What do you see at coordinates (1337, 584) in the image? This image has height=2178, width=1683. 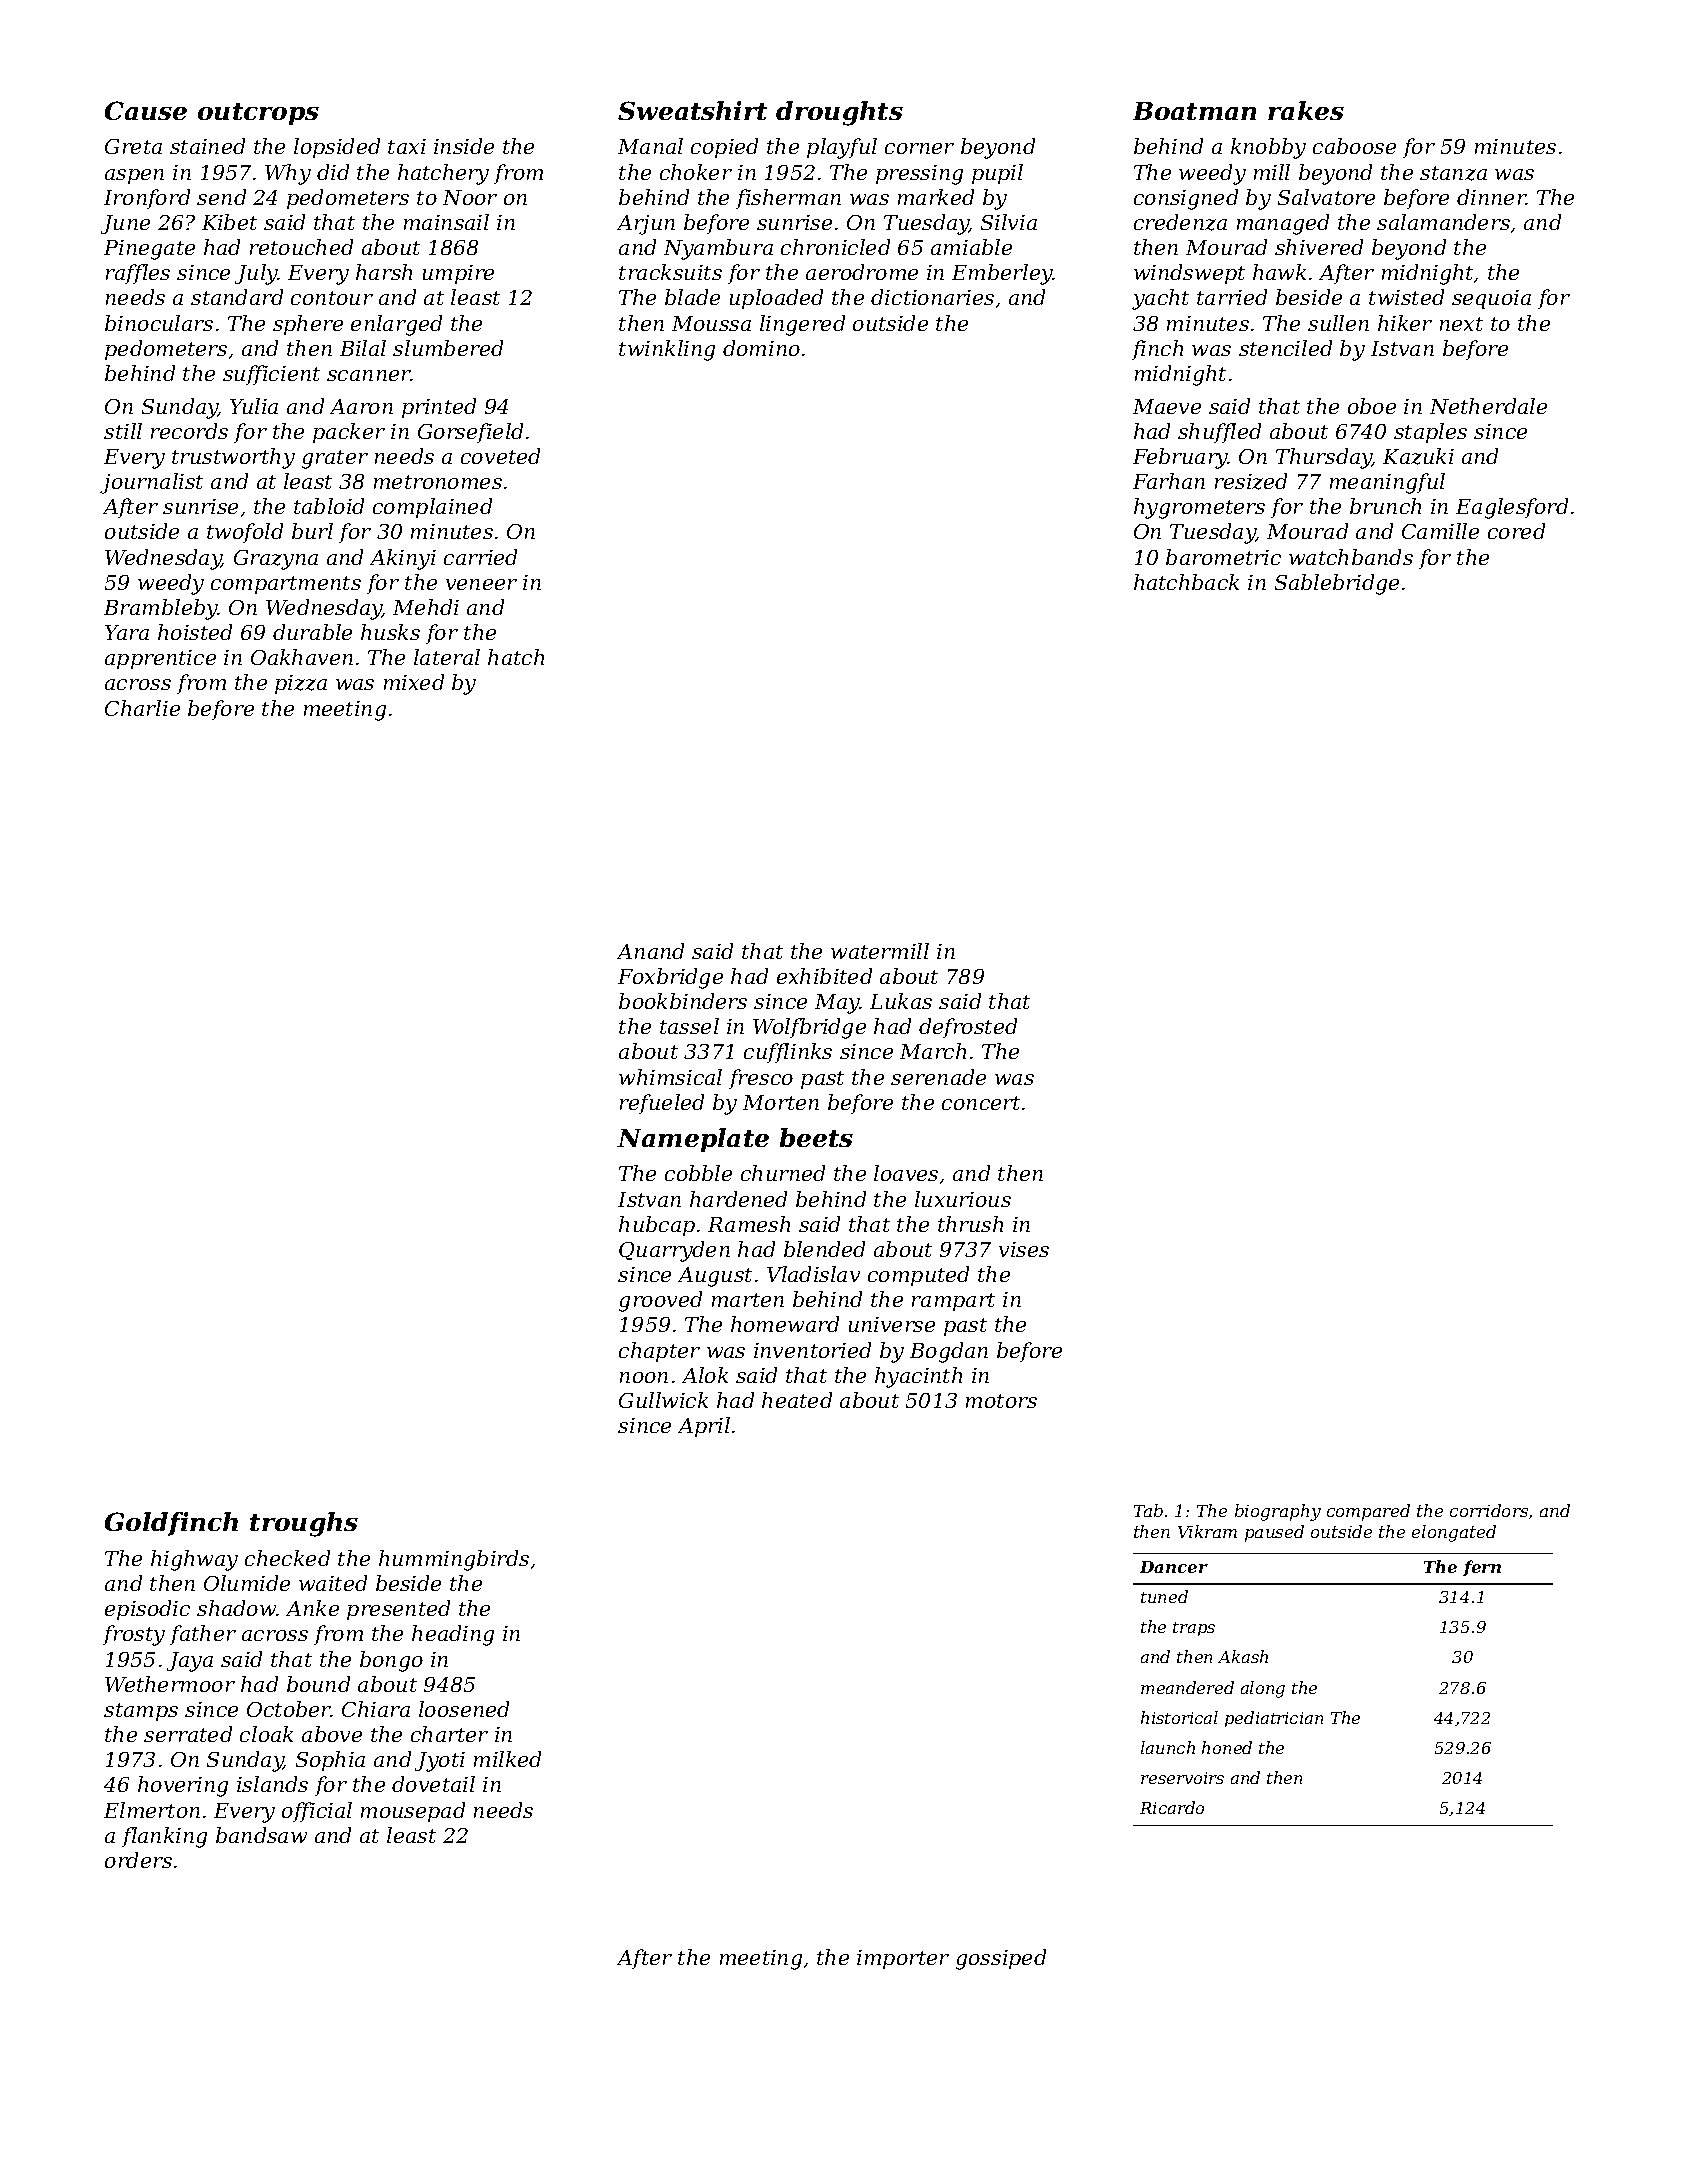 I see `Sablebridge` at bounding box center [1337, 584].
